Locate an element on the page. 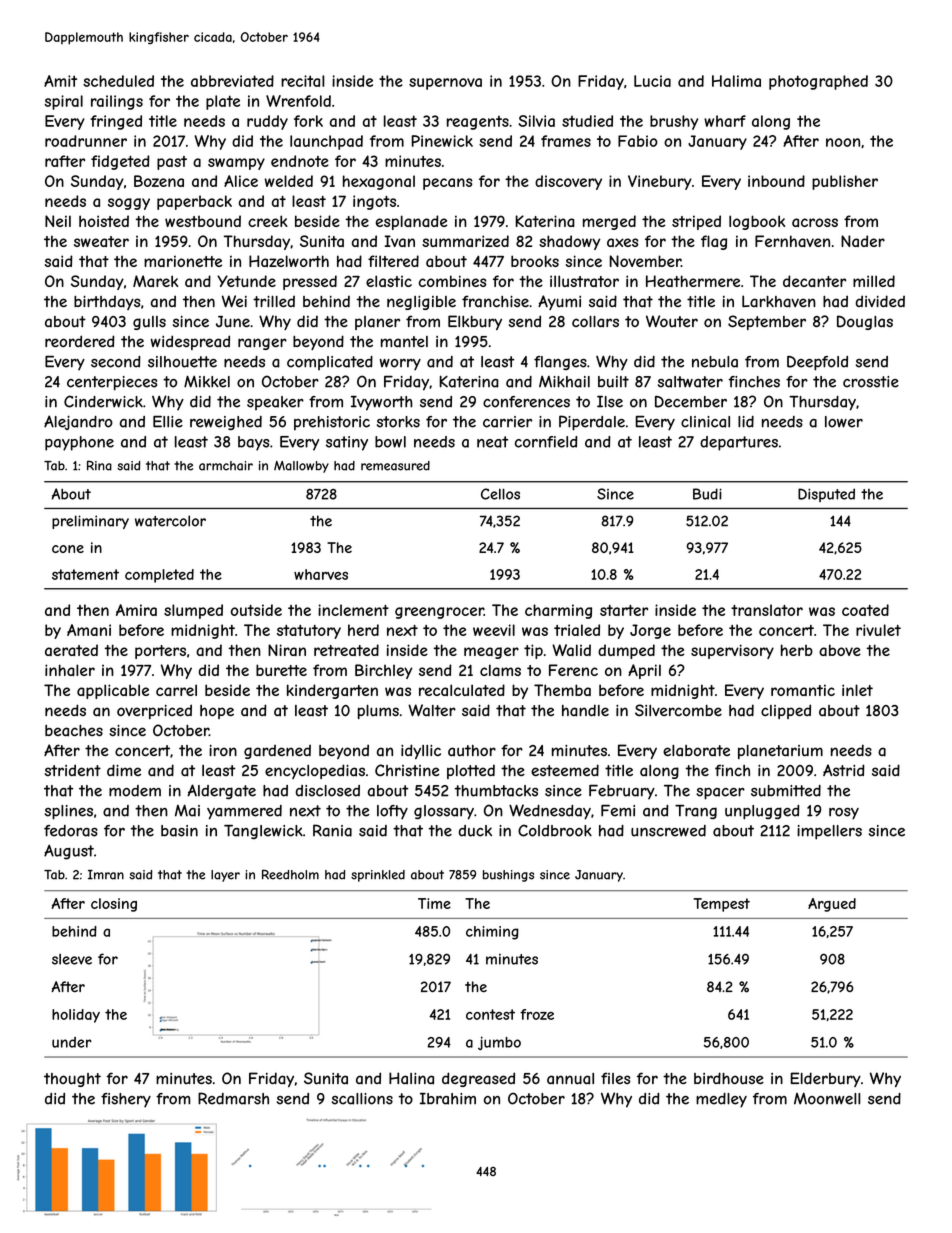 The image size is (952, 1233). Wouter is located at coordinates (672, 321).
